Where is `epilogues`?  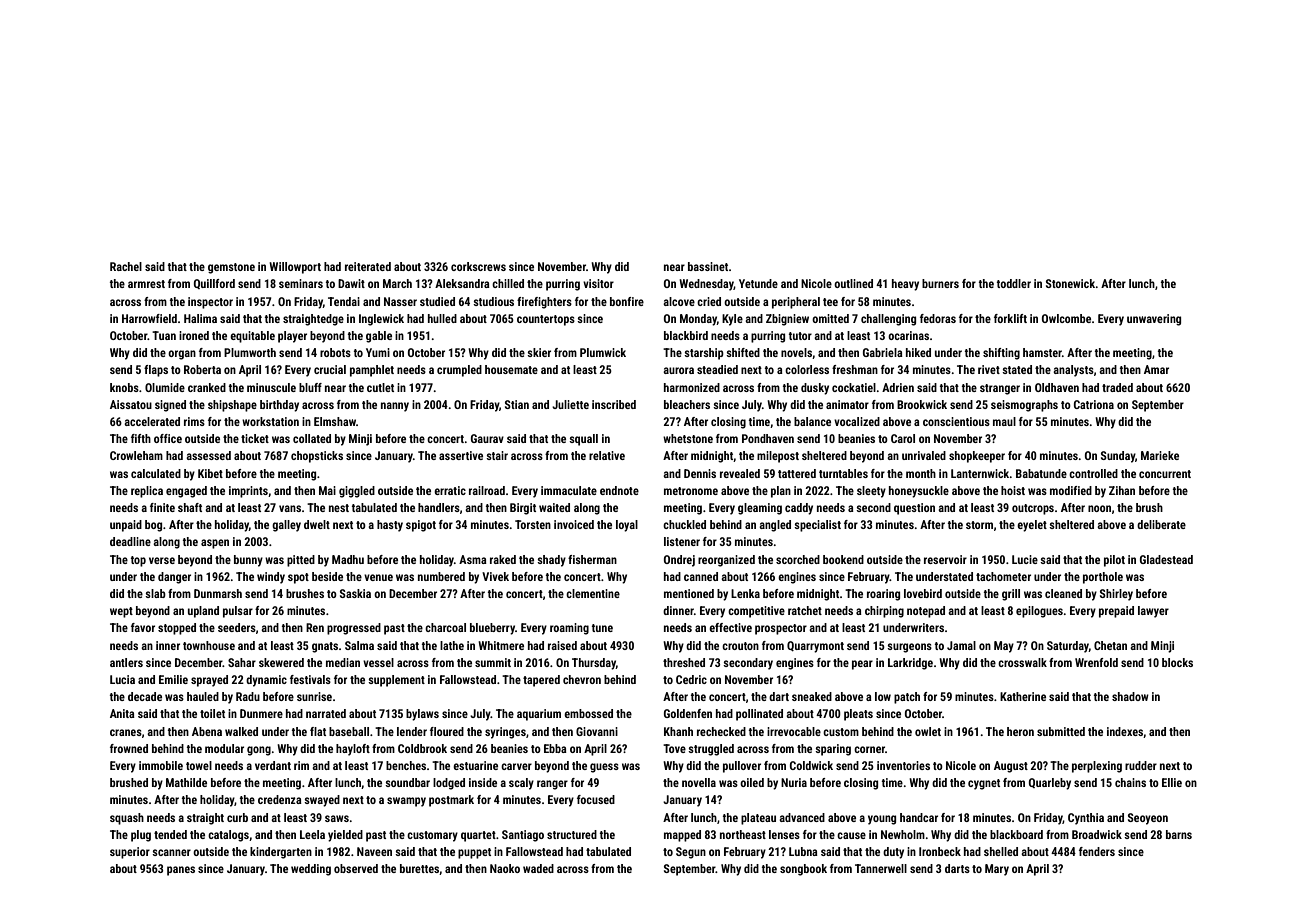 epilogues is located at coordinates (1039, 612).
